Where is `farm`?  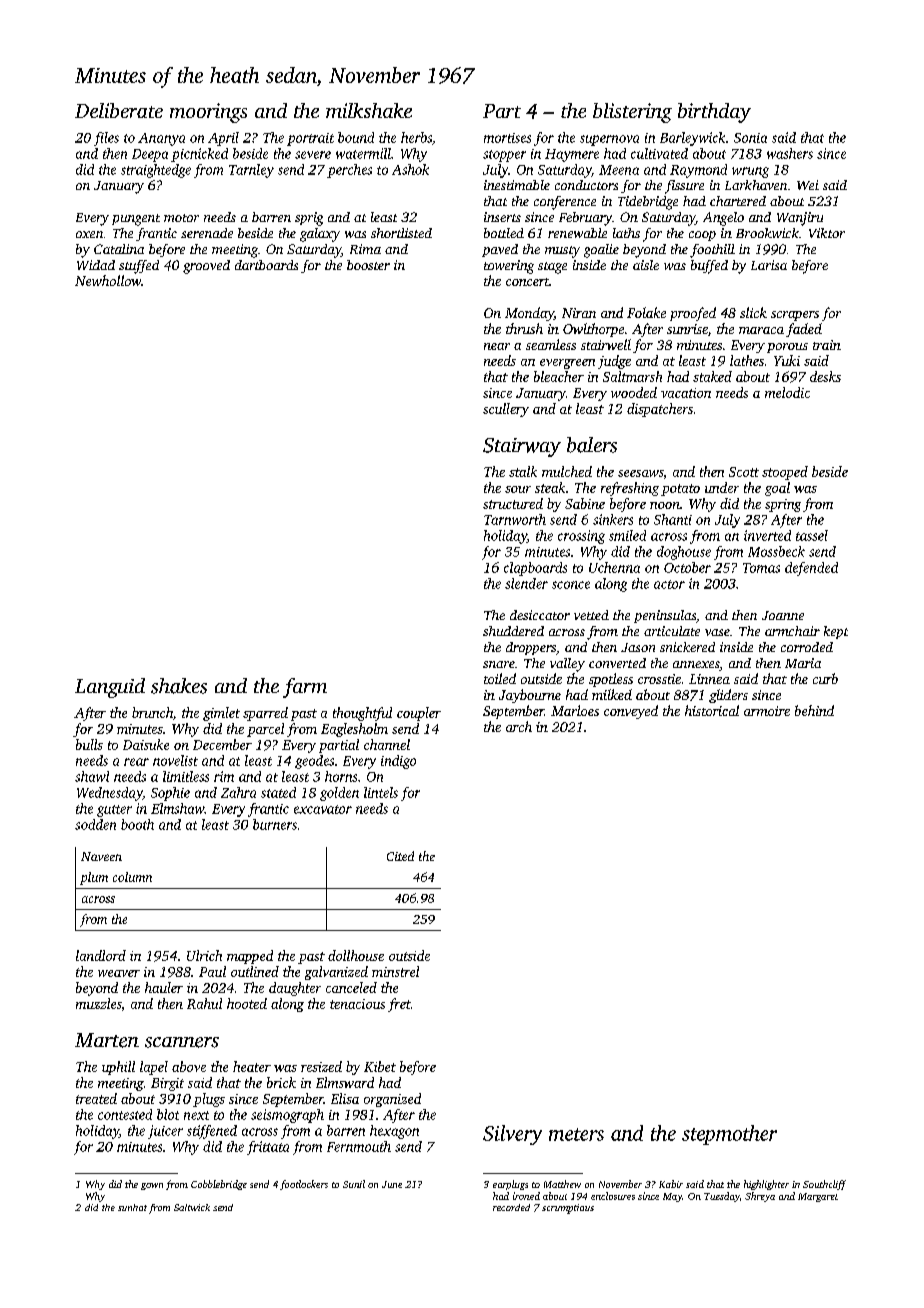
farm is located at coordinates (305, 688).
